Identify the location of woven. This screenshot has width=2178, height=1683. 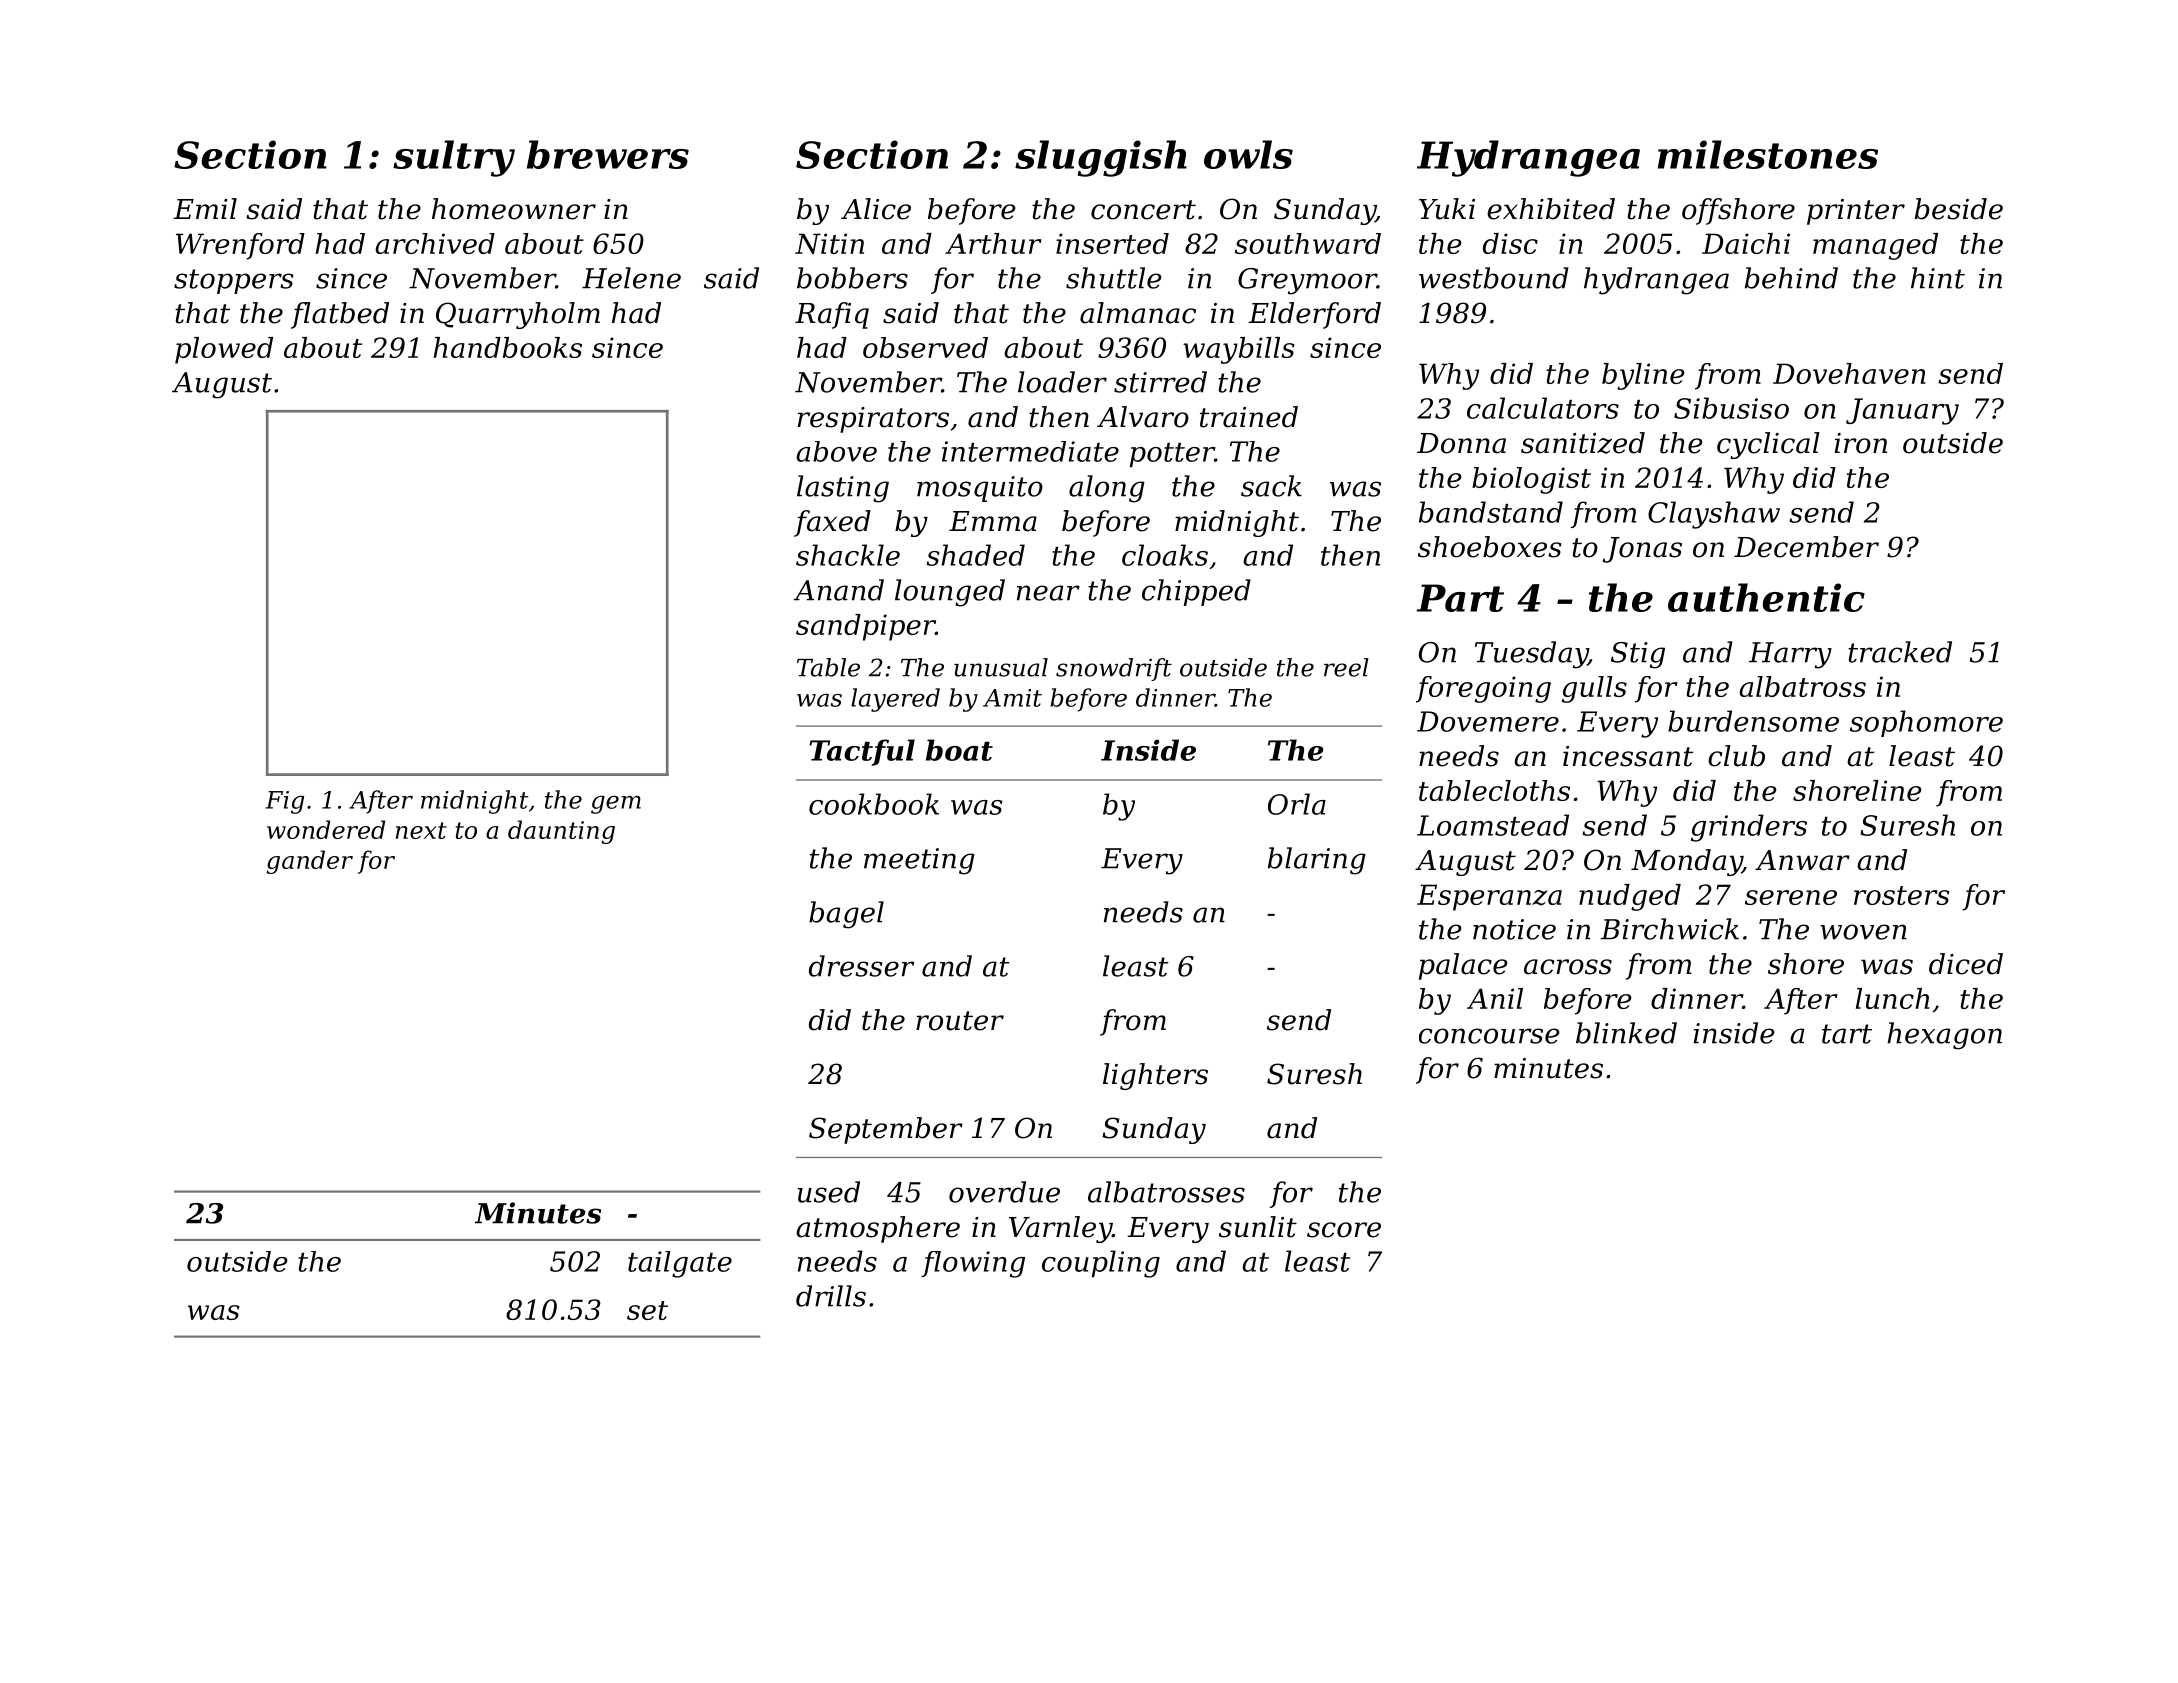
(1863, 932).
